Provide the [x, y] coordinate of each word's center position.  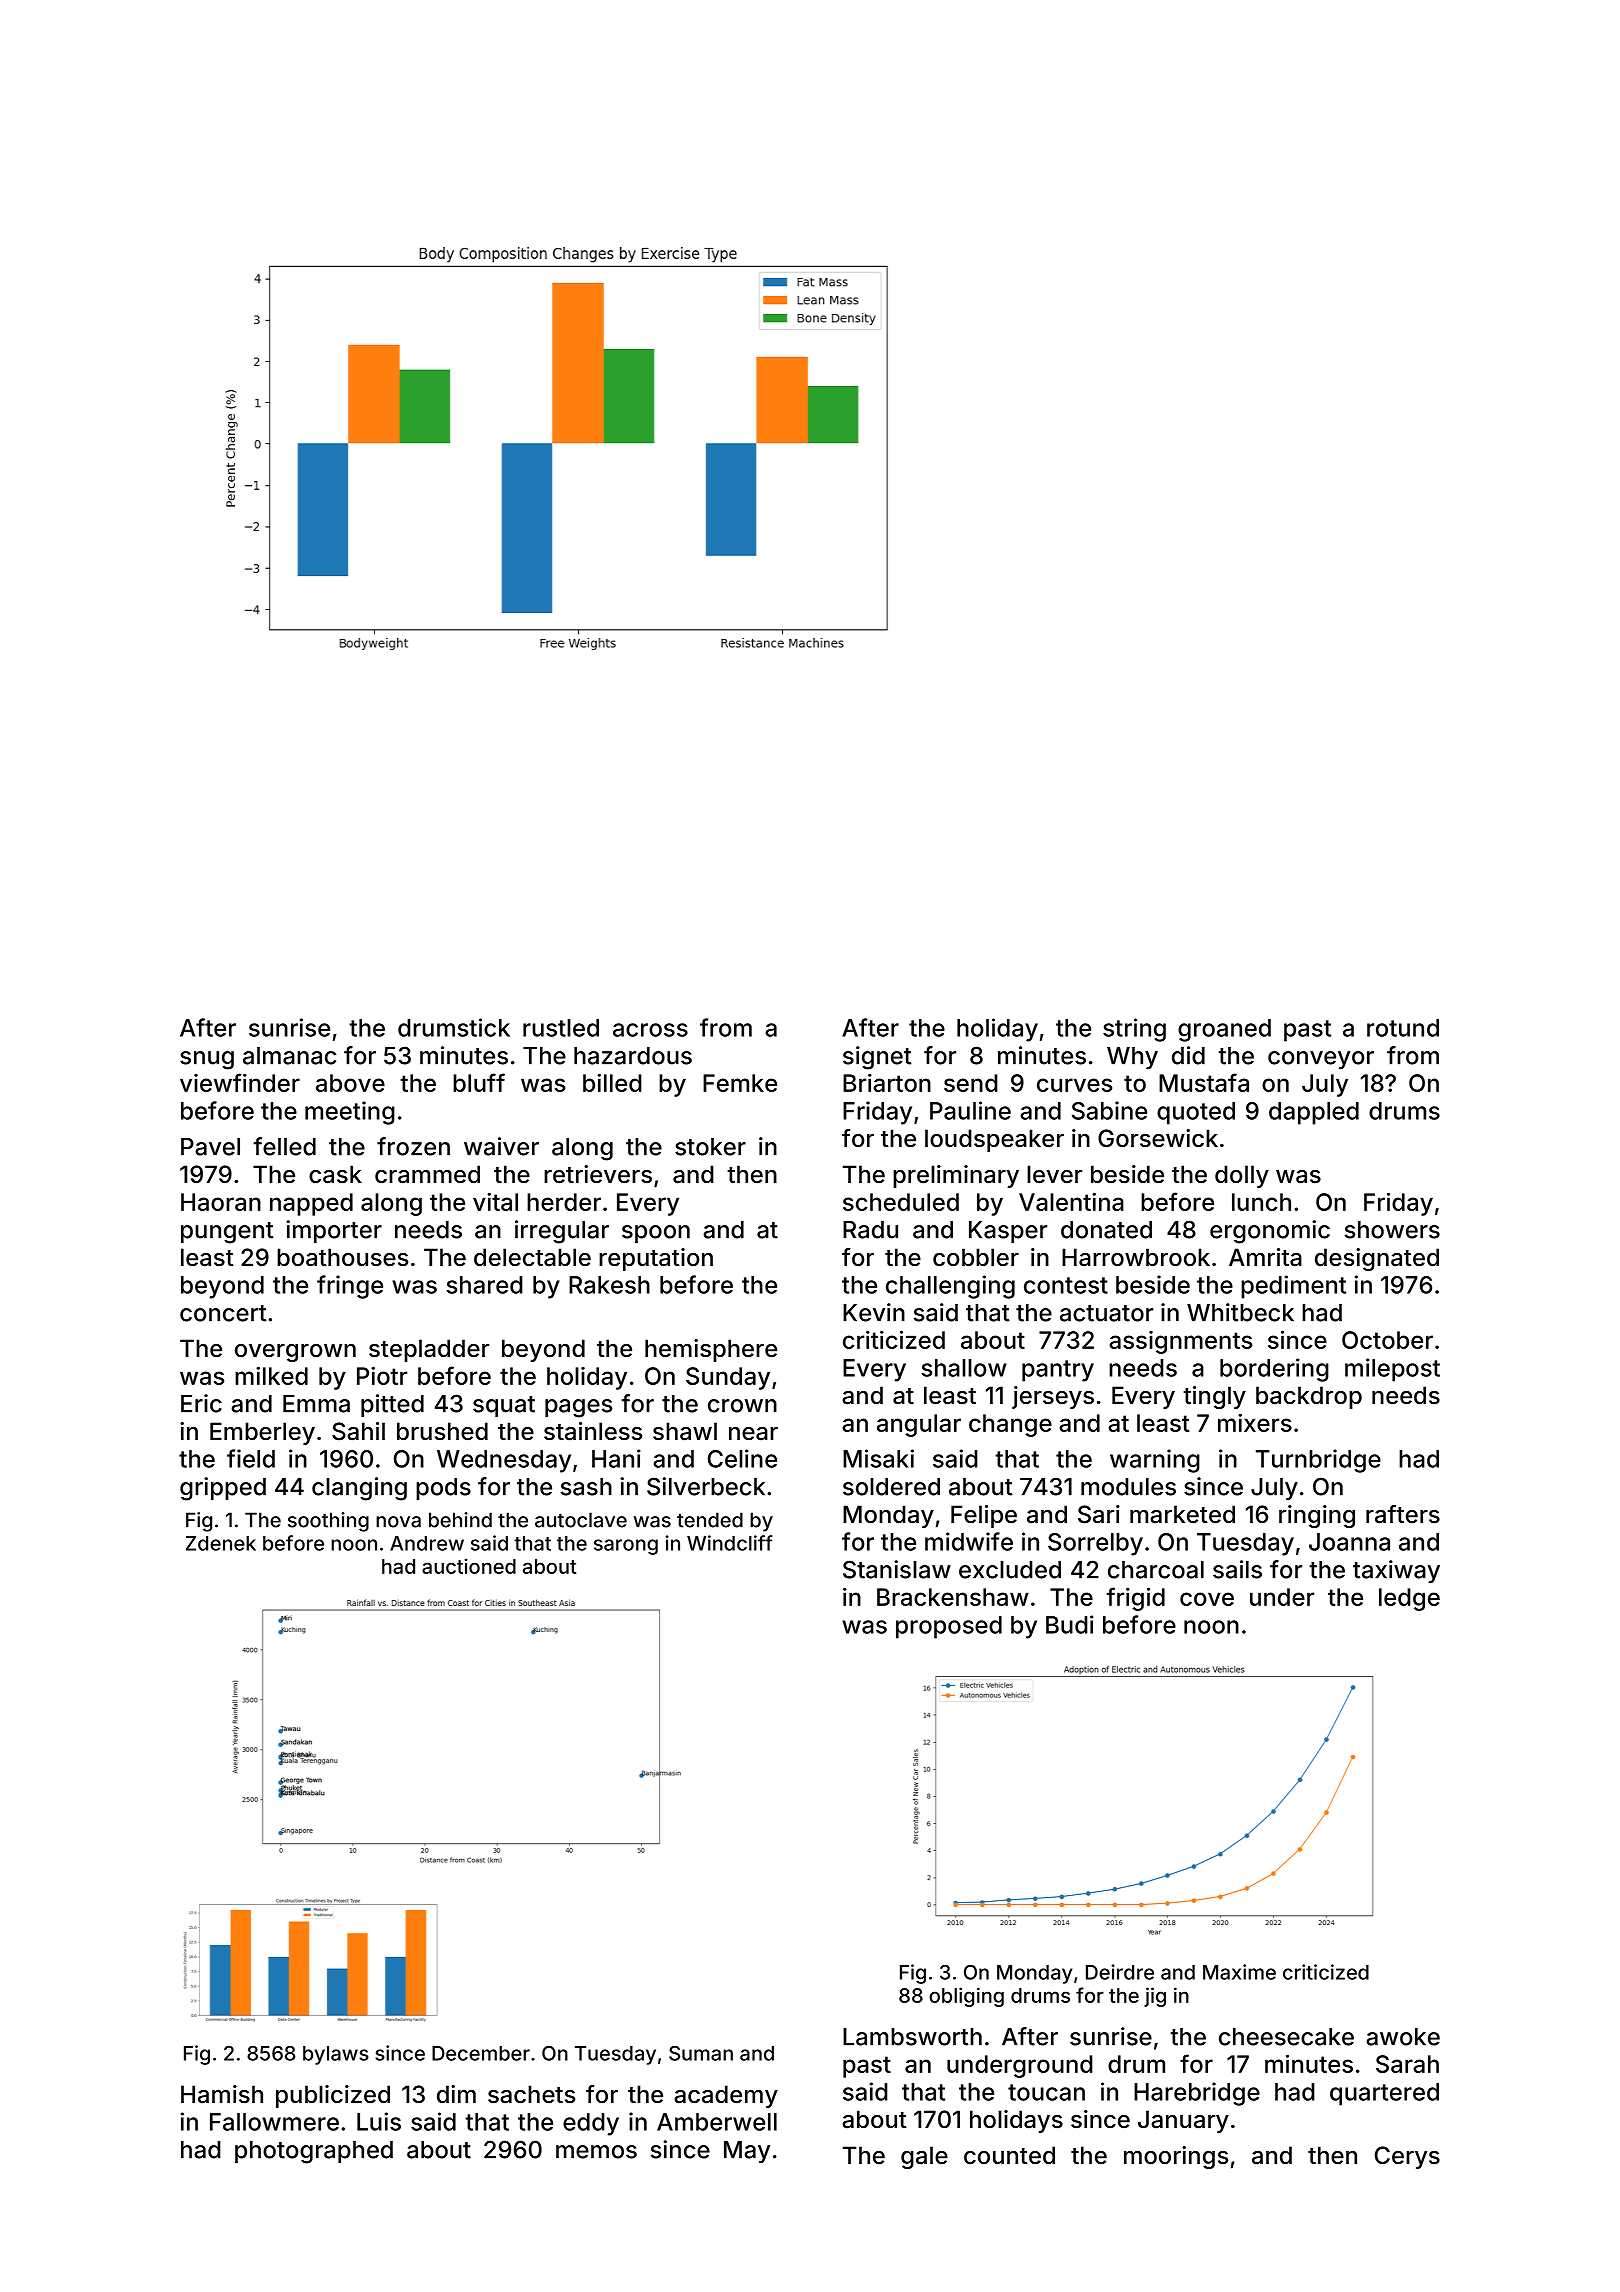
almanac [289, 1056]
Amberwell [717, 2122]
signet [877, 1058]
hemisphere [711, 1350]
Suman [701, 2053]
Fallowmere [274, 2122]
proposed [949, 1627]
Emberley [262, 1433]
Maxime [1239, 1972]
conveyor [1321, 1060]
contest [1066, 1285]
